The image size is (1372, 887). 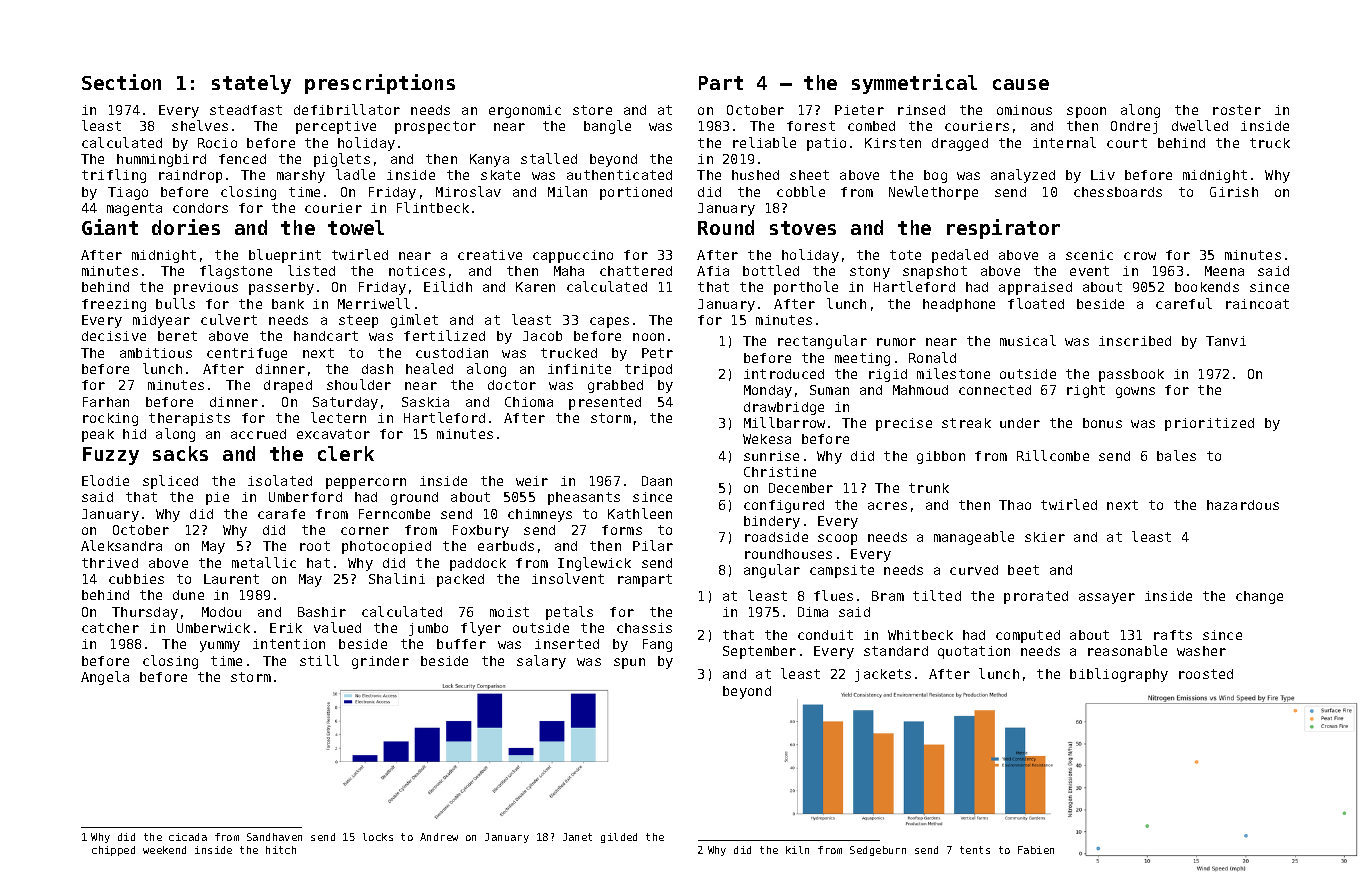 What do you see at coordinates (380, 84) in the screenshot?
I see `prescriptions` at bounding box center [380, 84].
